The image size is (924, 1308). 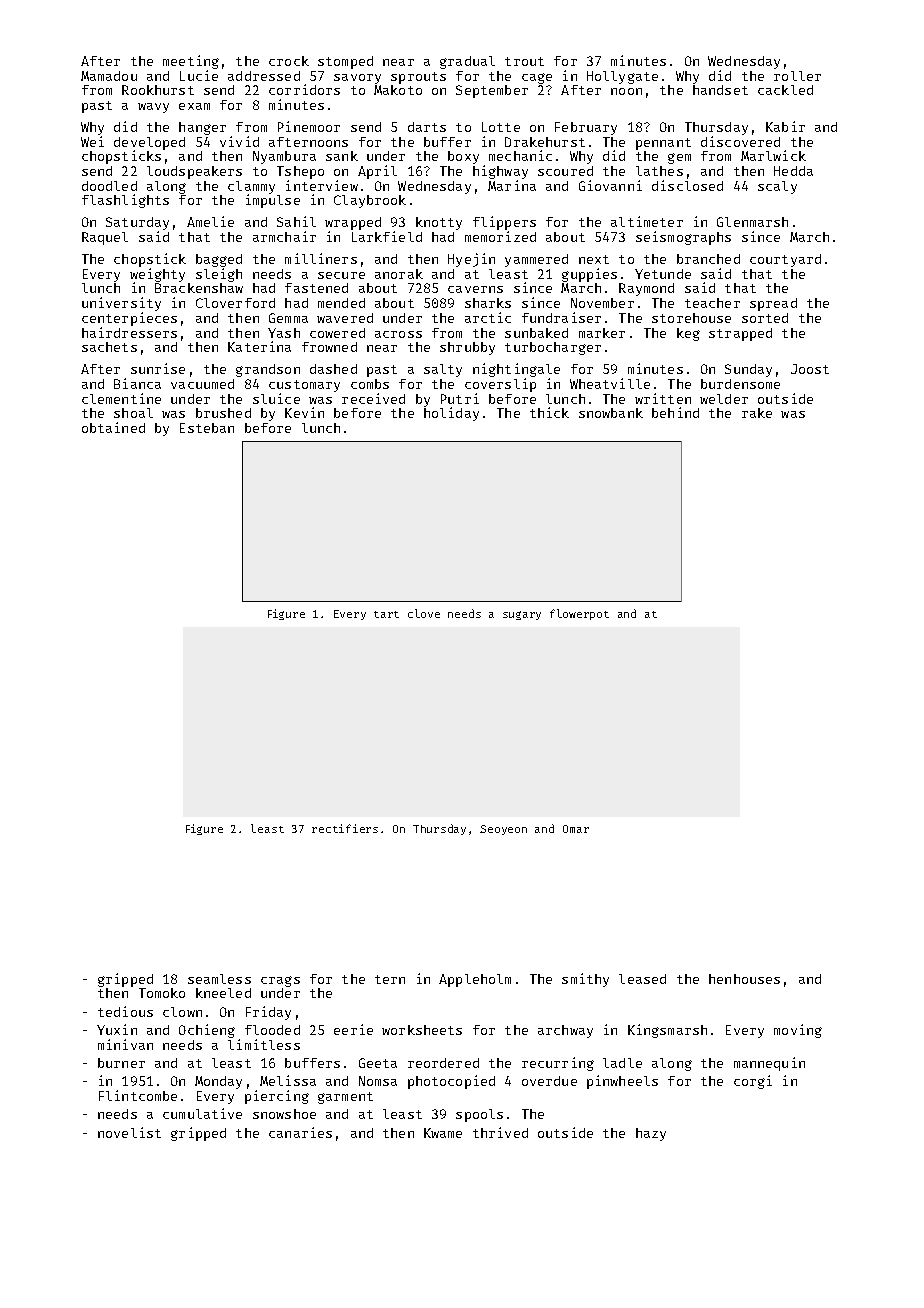 I want to click on tart, so click(x=386, y=614).
